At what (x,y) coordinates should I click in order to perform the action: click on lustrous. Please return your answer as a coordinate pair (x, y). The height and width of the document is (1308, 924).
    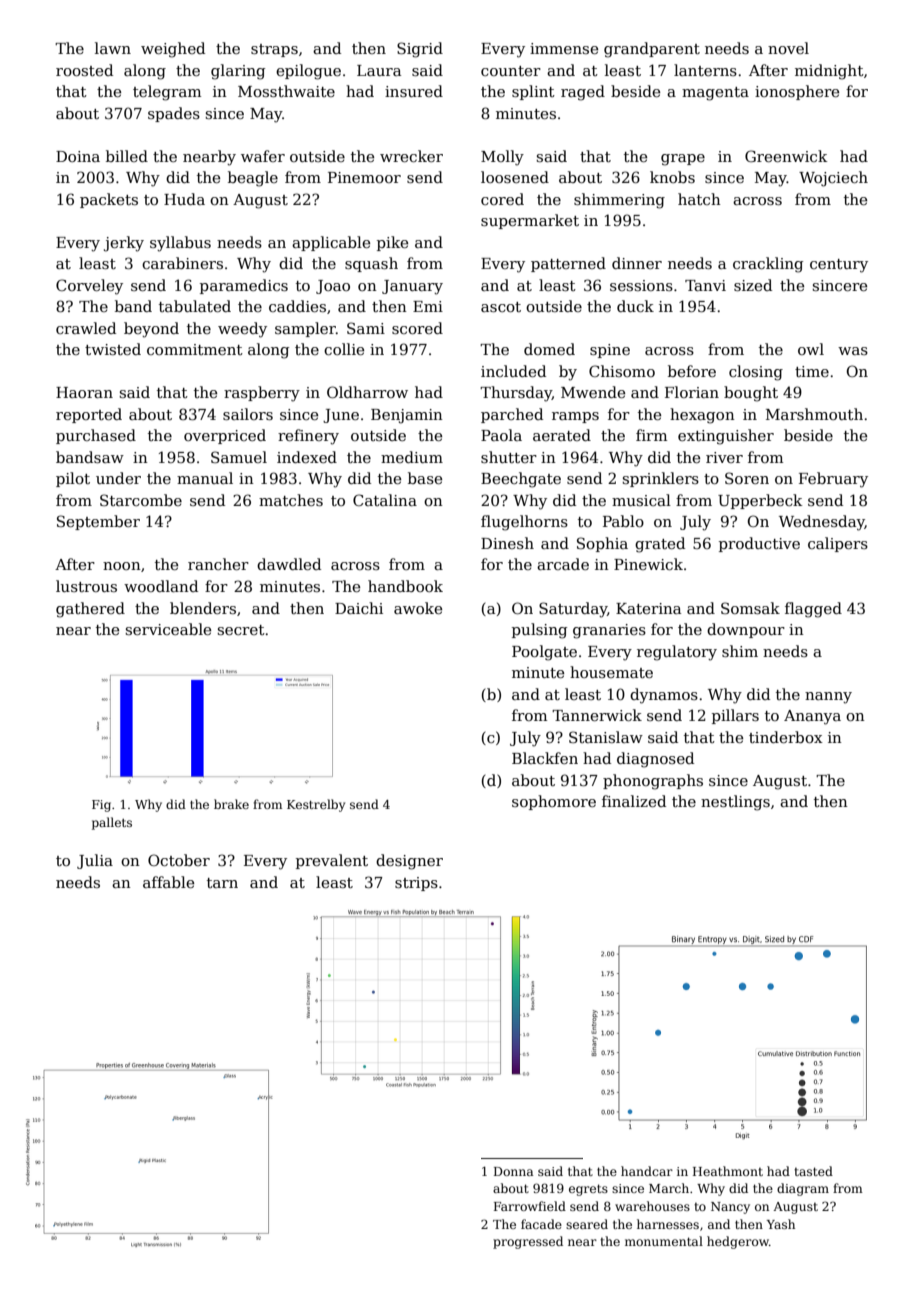
    Looking at the image, I should click on (86, 586).
